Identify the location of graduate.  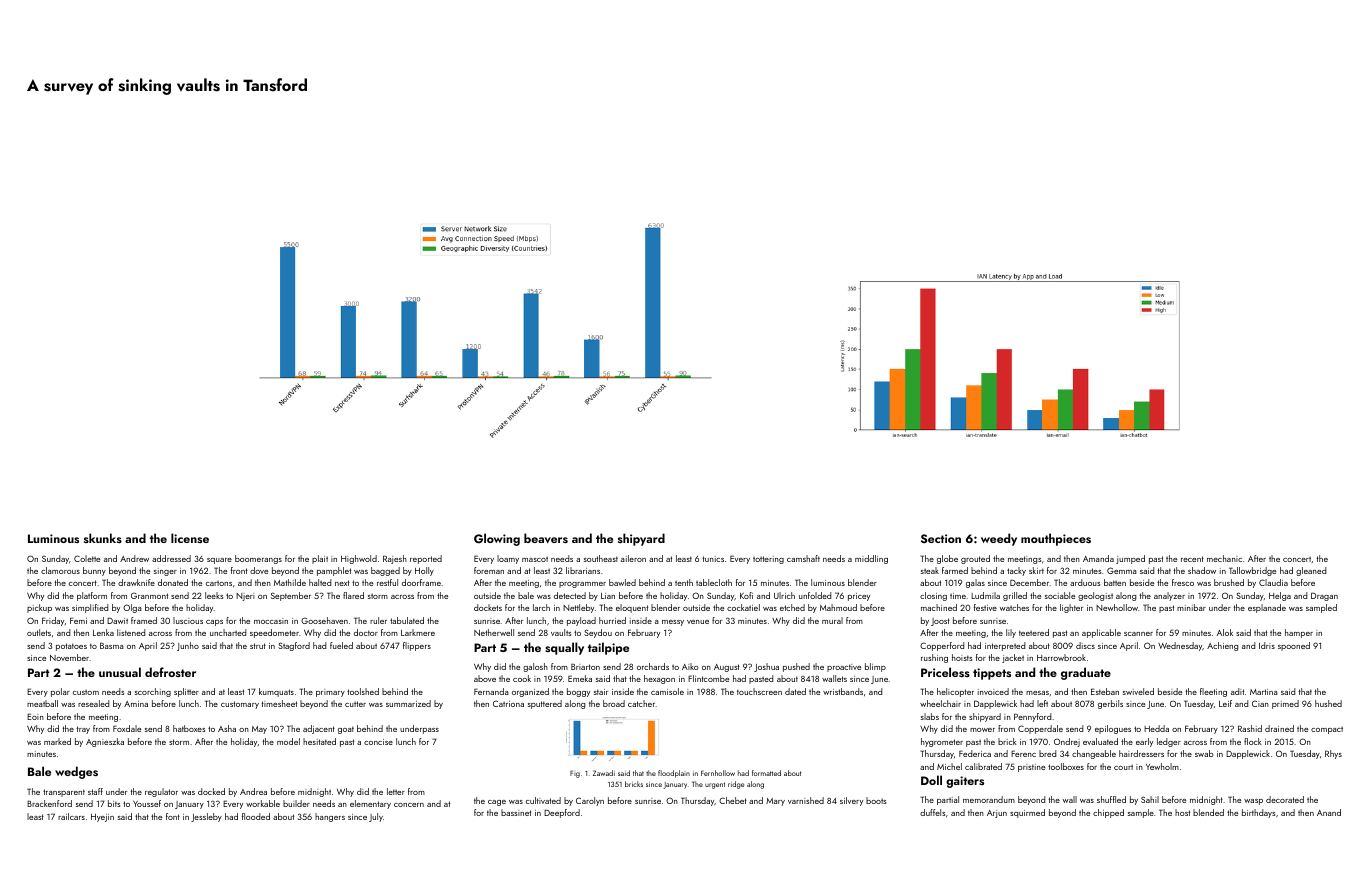
(1086, 673).
